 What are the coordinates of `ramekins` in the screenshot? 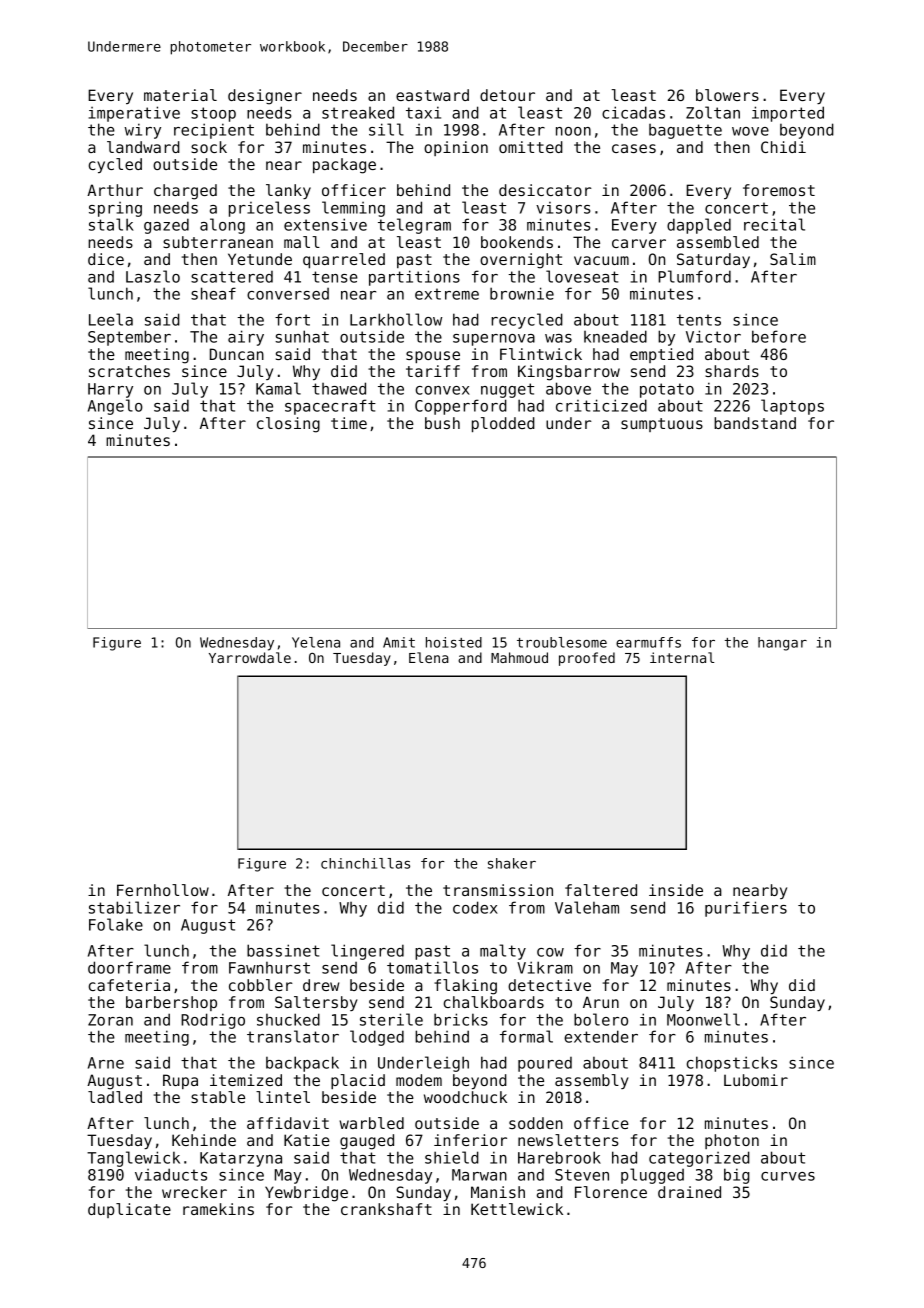 It's located at (218, 1209).
